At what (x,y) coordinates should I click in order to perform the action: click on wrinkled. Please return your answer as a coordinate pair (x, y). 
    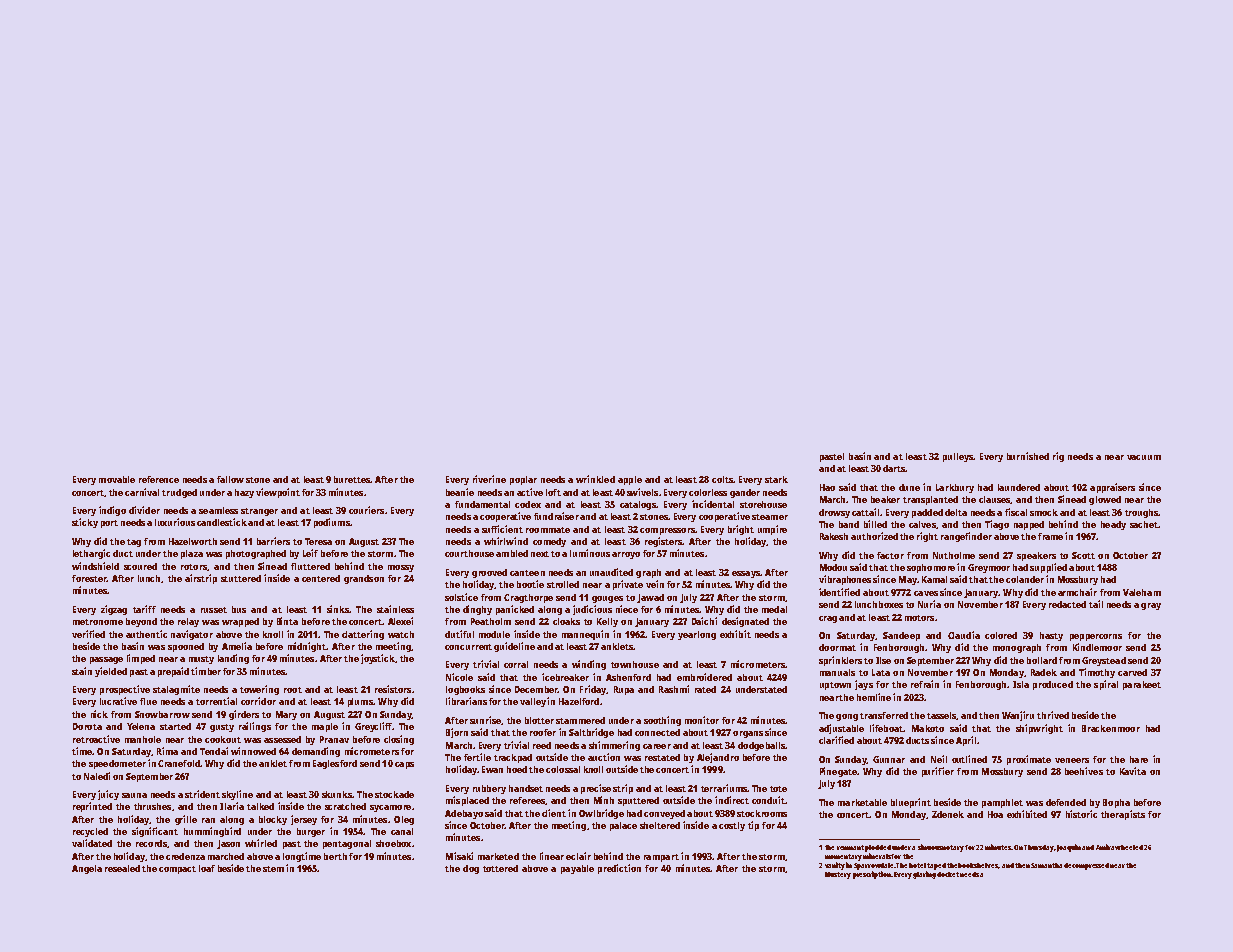
    Looking at the image, I should click on (595, 479).
